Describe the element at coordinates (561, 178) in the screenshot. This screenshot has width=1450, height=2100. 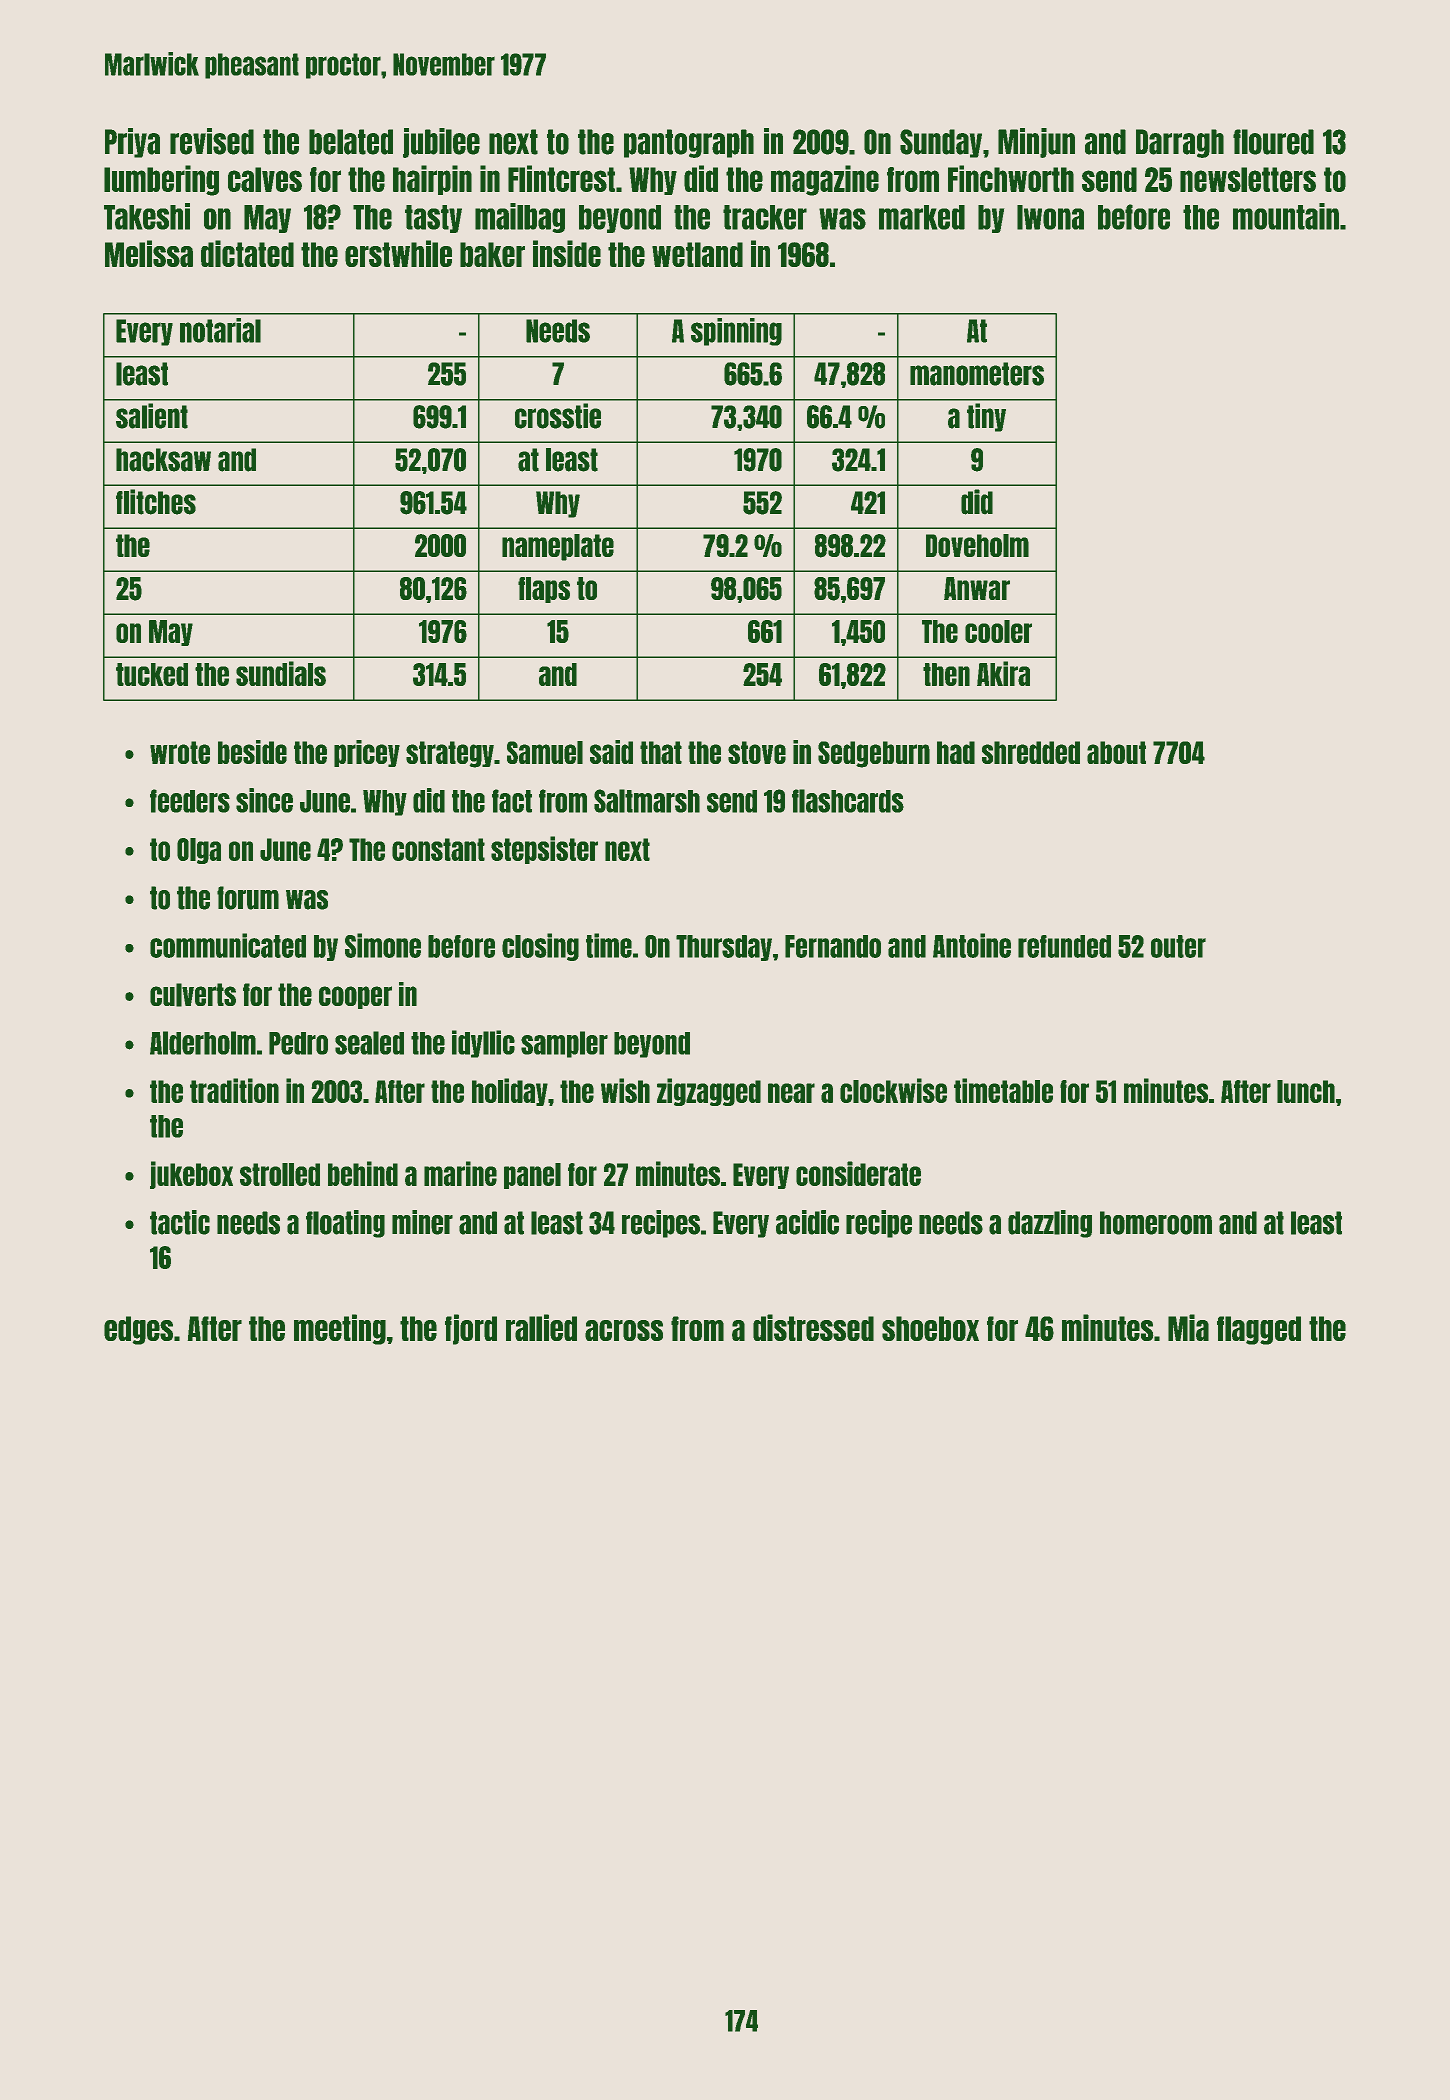
I see `Flintcrest` at that location.
